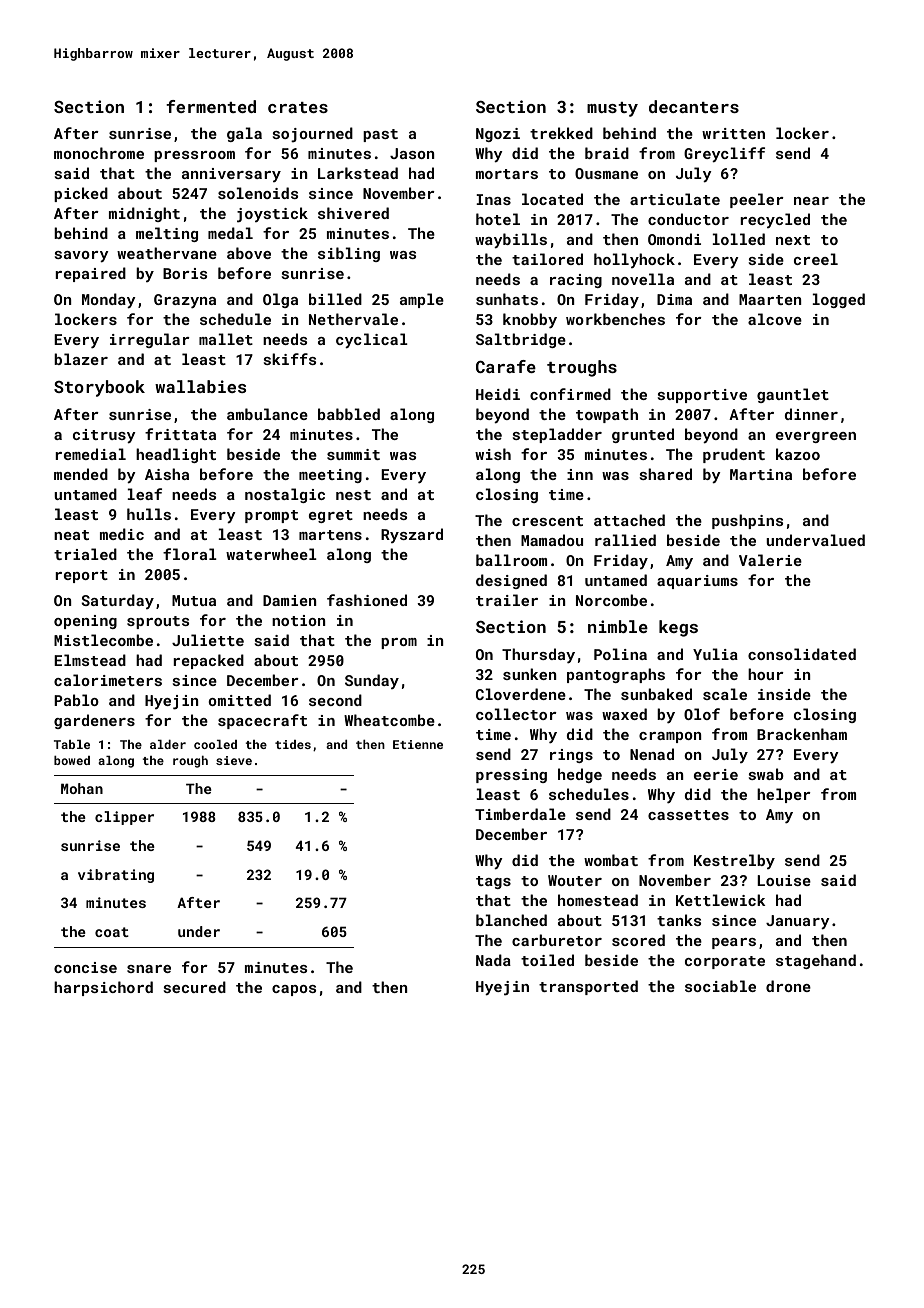 The width and height of the document is (924, 1308). What do you see at coordinates (76, 700) in the document?
I see `Pablo` at bounding box center [76, 700].
